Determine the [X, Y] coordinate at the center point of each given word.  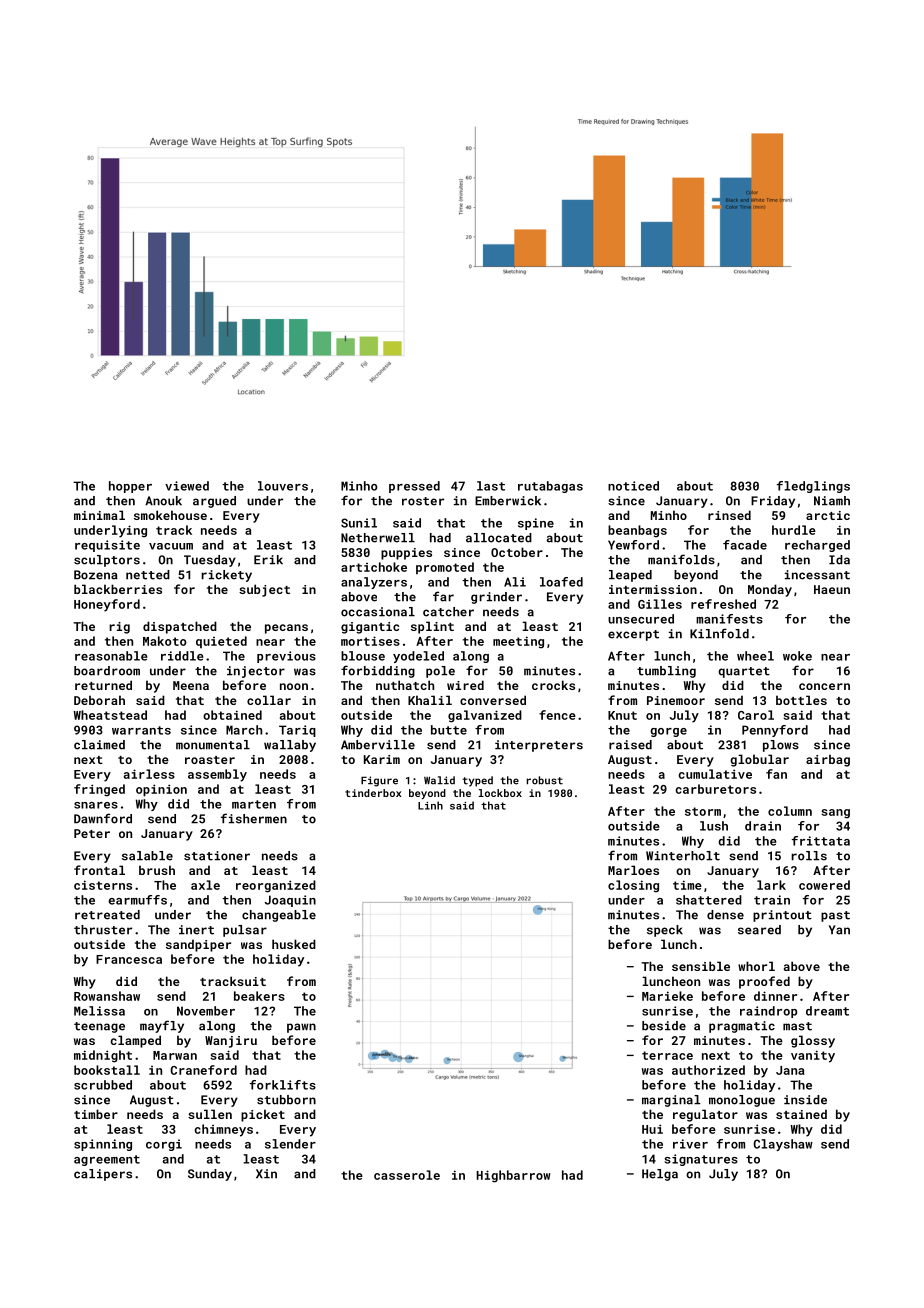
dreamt [827, 1011]
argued [214, 502]
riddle [182, 656]
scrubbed [103, 1085]
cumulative [715, 774]
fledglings [813, 487]
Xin [266, 1173]
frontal [99, 870]
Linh [430, 805]
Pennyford [775, 731]
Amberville [378, 745]
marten [254, 804]
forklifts [283, 1085]
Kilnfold [719, 633]
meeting [518, 642]
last [491, 486]
